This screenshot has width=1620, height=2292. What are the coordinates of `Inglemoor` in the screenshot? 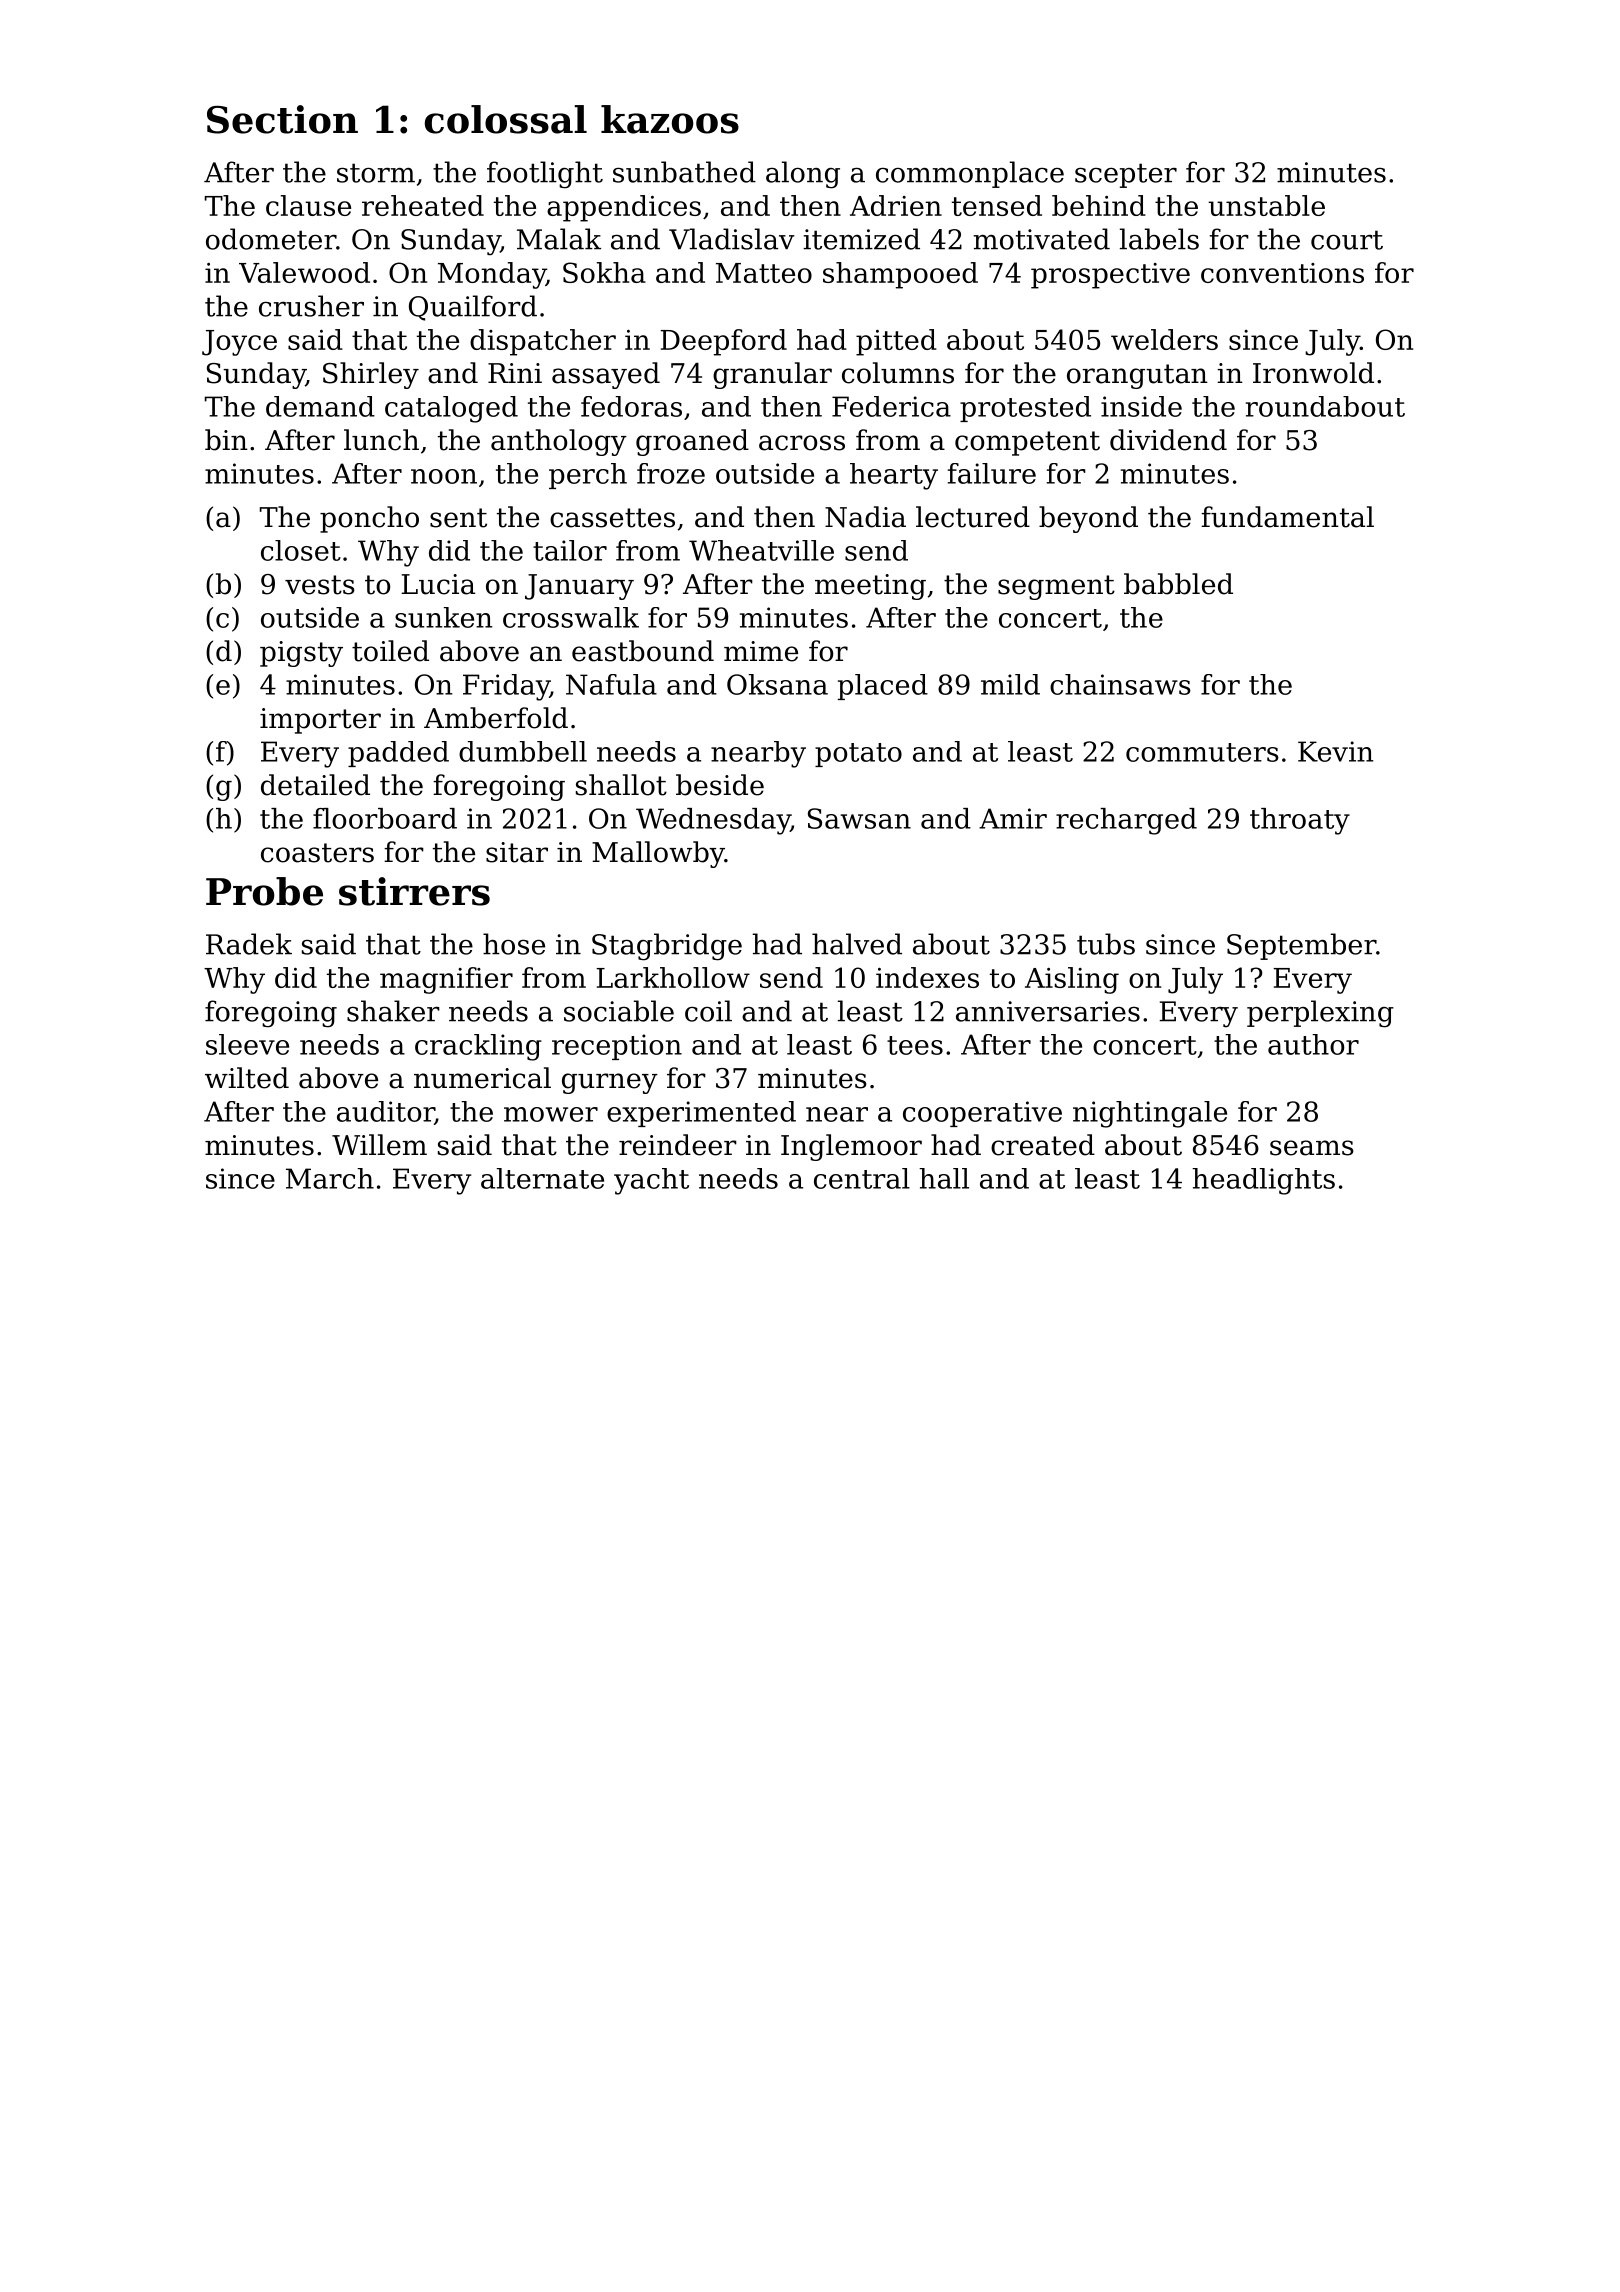 It's located at (851, 1147).
